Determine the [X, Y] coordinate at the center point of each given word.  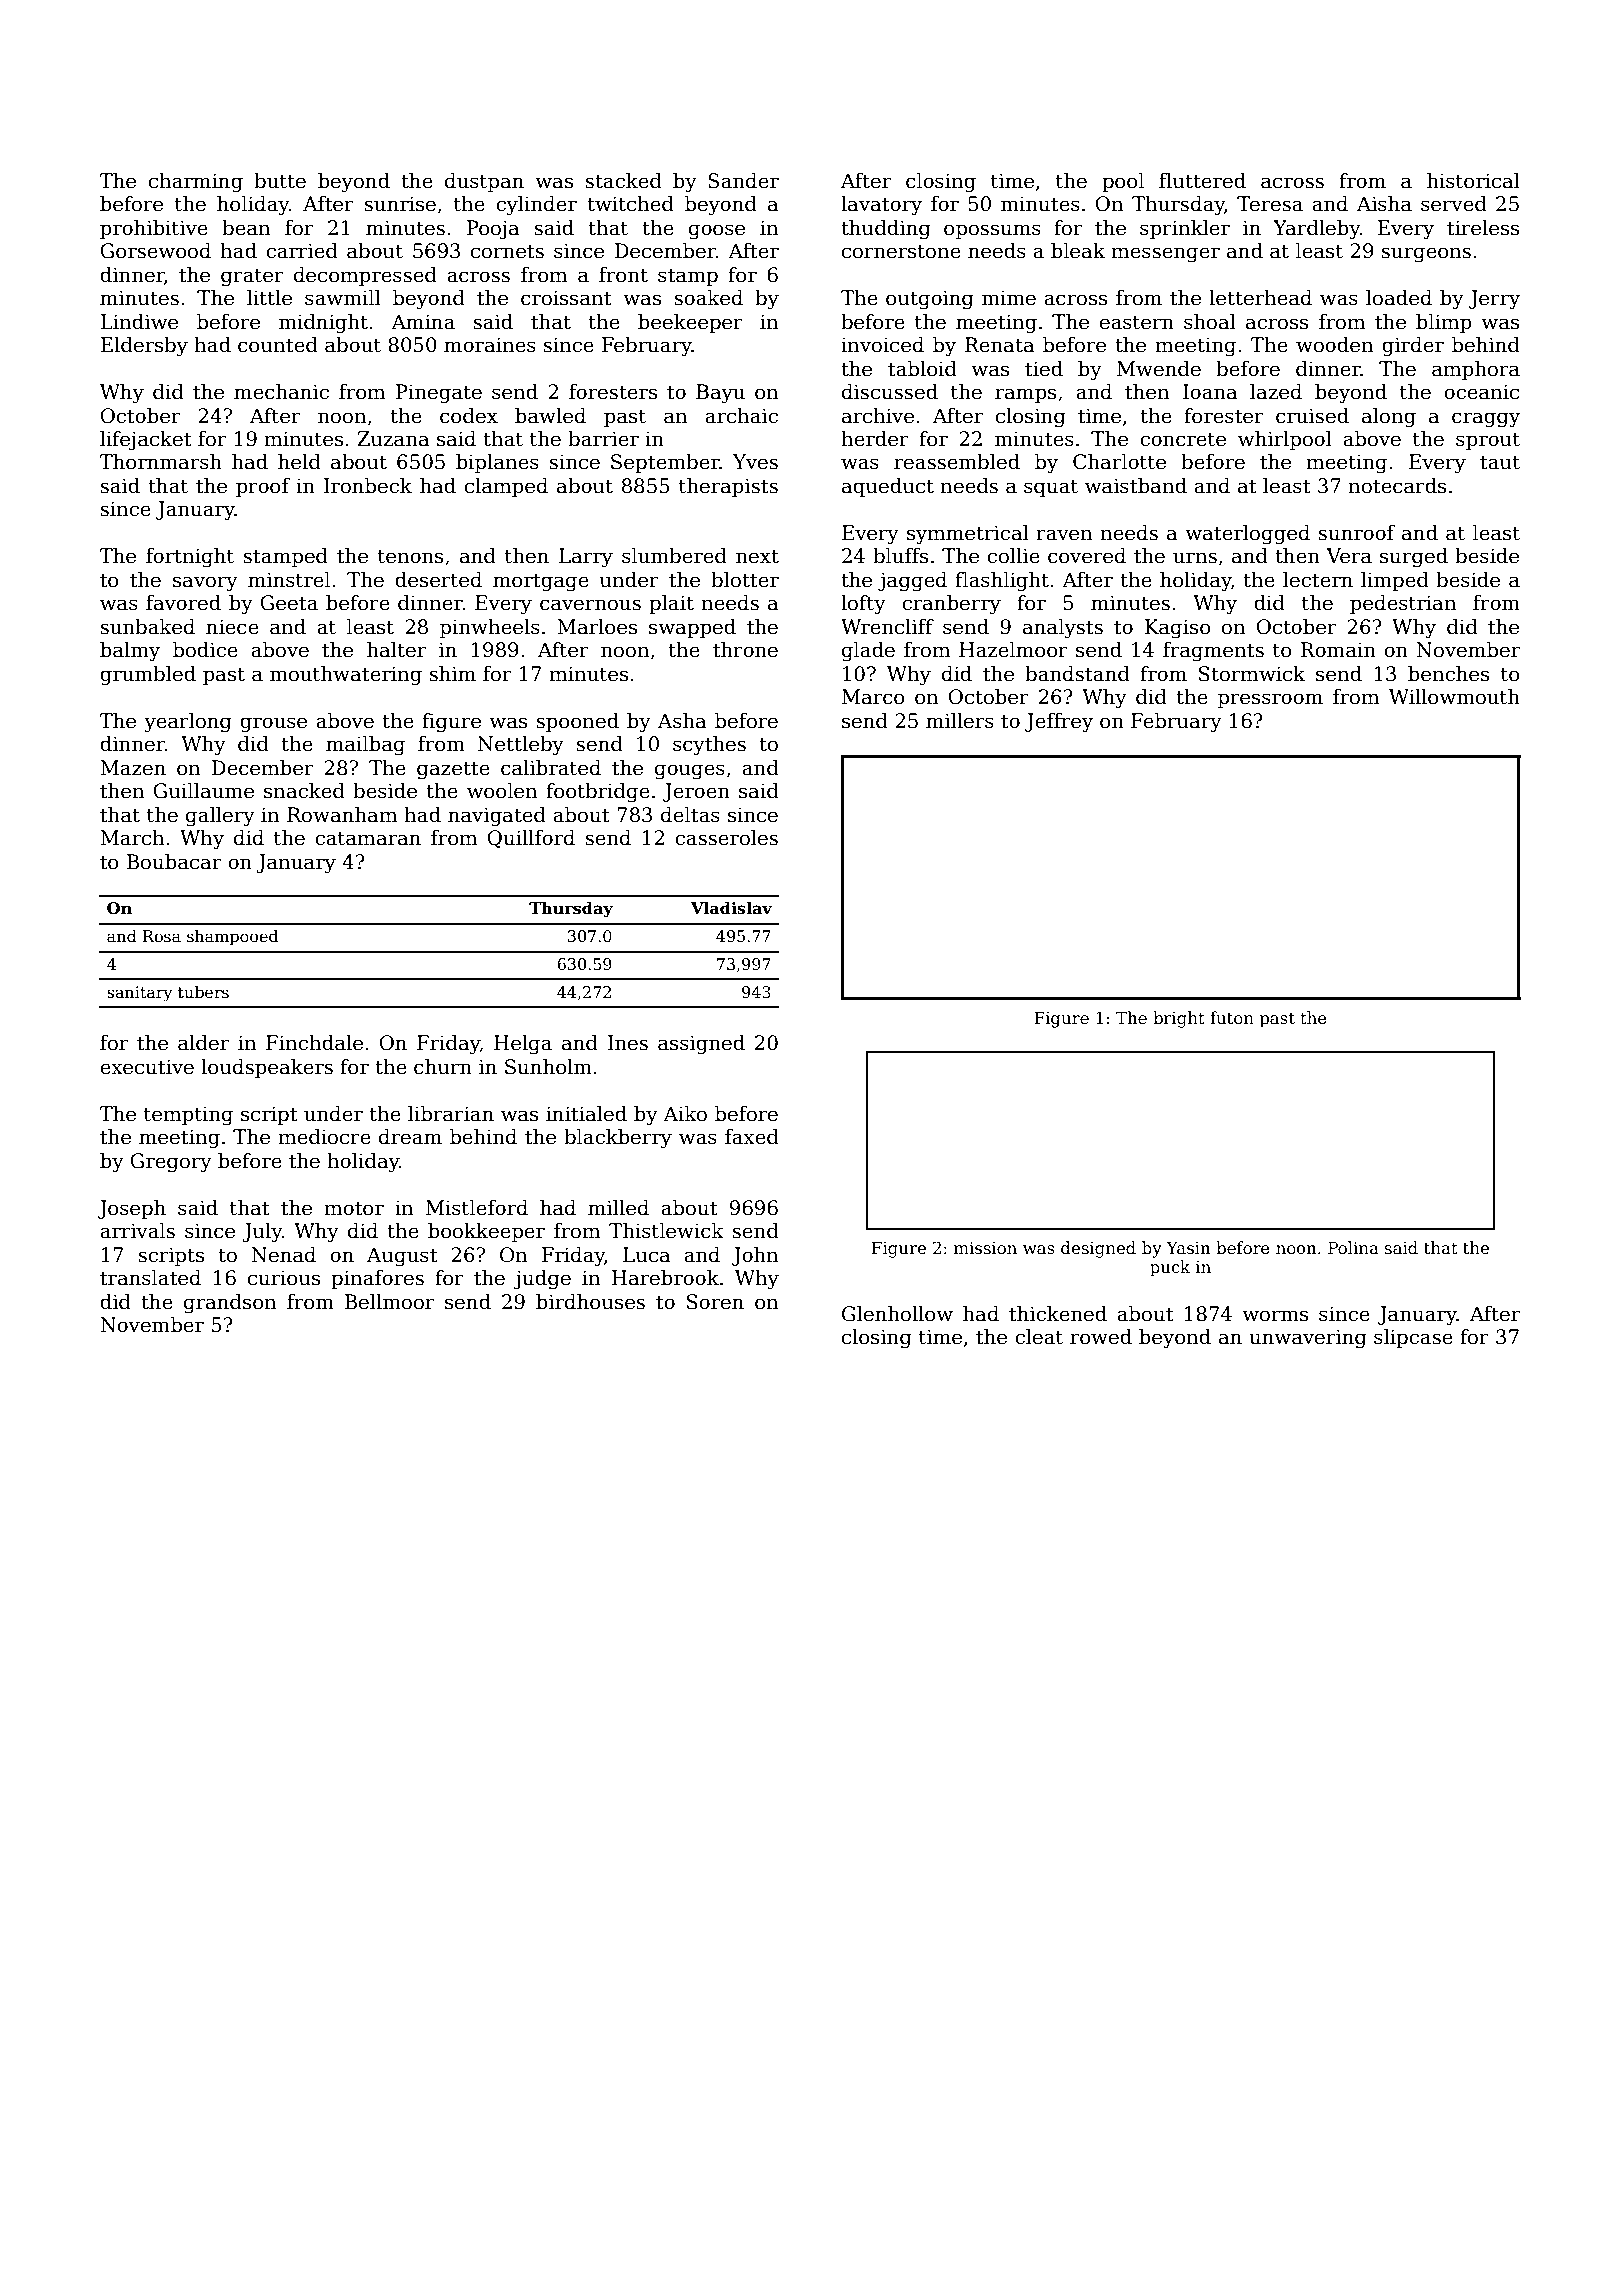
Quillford [531, 839]
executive [147, 1067]
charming [196, 183]
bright [1179, 1019]
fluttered [1202, 181]
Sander [743, 181]
